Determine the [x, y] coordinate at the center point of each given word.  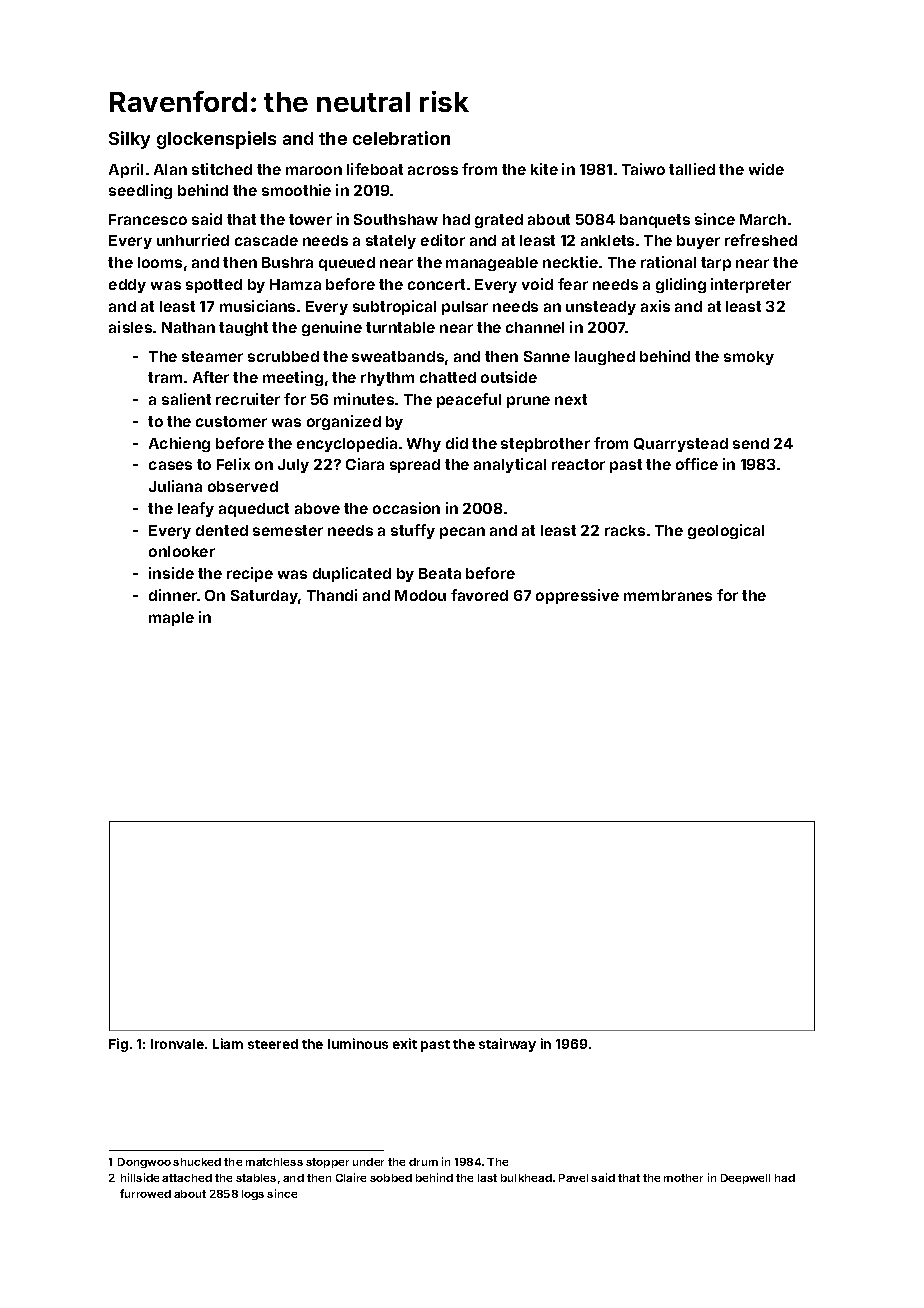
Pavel [573, 1178]
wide [766, 169]
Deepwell [745, 1179]
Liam [228, 1043]
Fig [118, 1045]
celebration [401, 138]
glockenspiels [216, 140]
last [487, 1178]
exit [405, 1043]
